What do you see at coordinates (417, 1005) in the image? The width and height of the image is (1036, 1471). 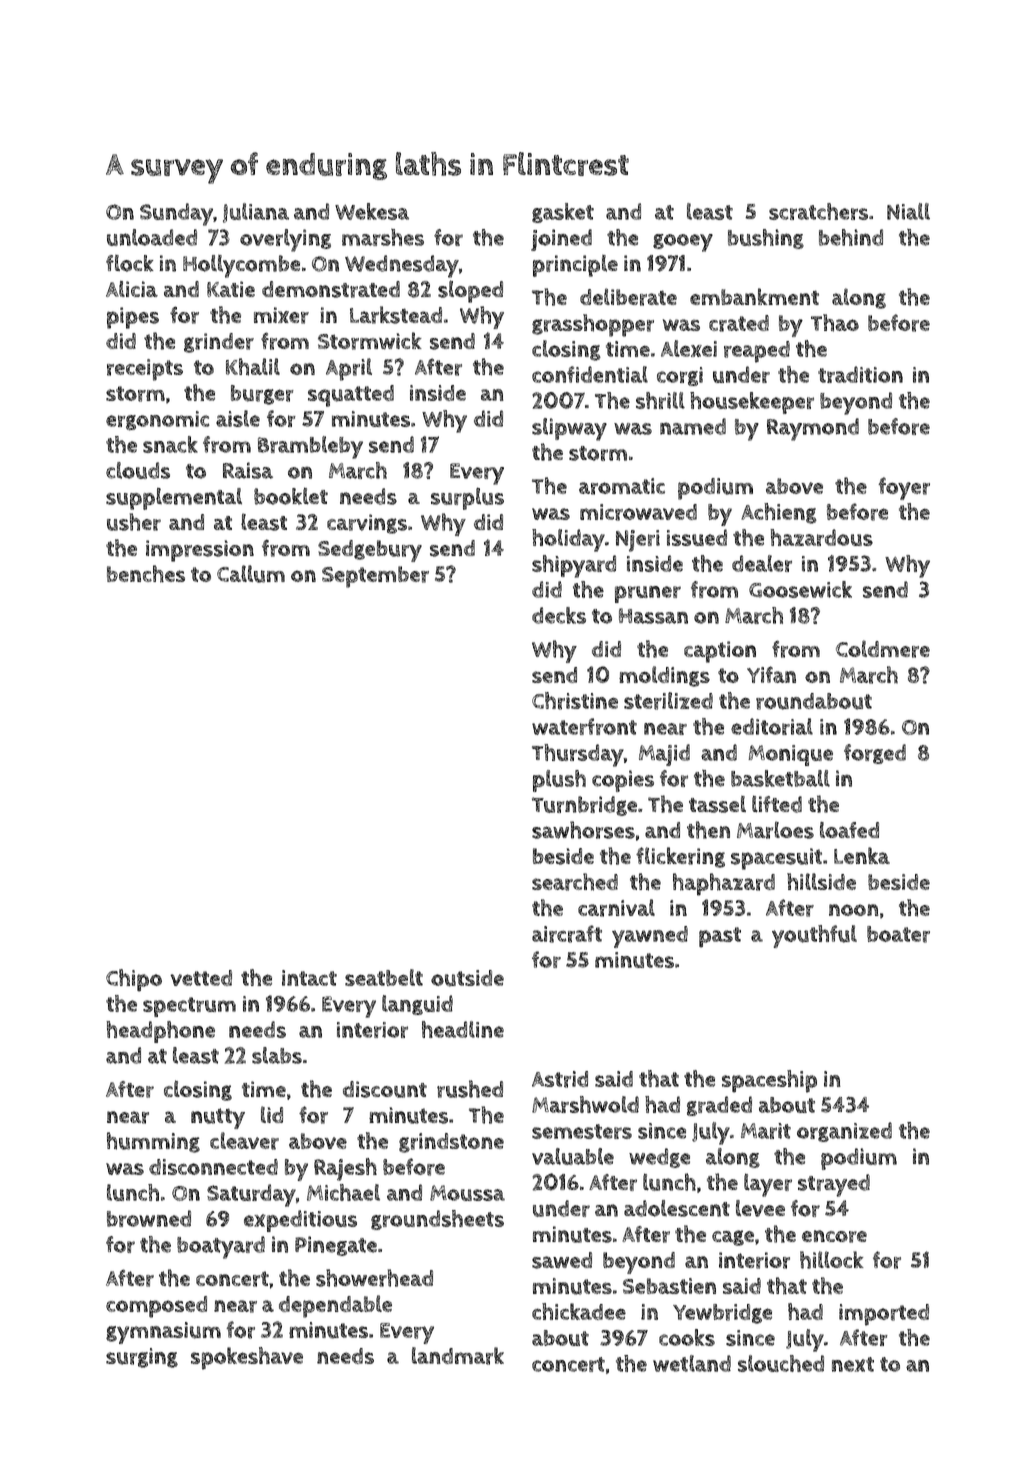 I see `languid` at bounding box center [417, 1005].
